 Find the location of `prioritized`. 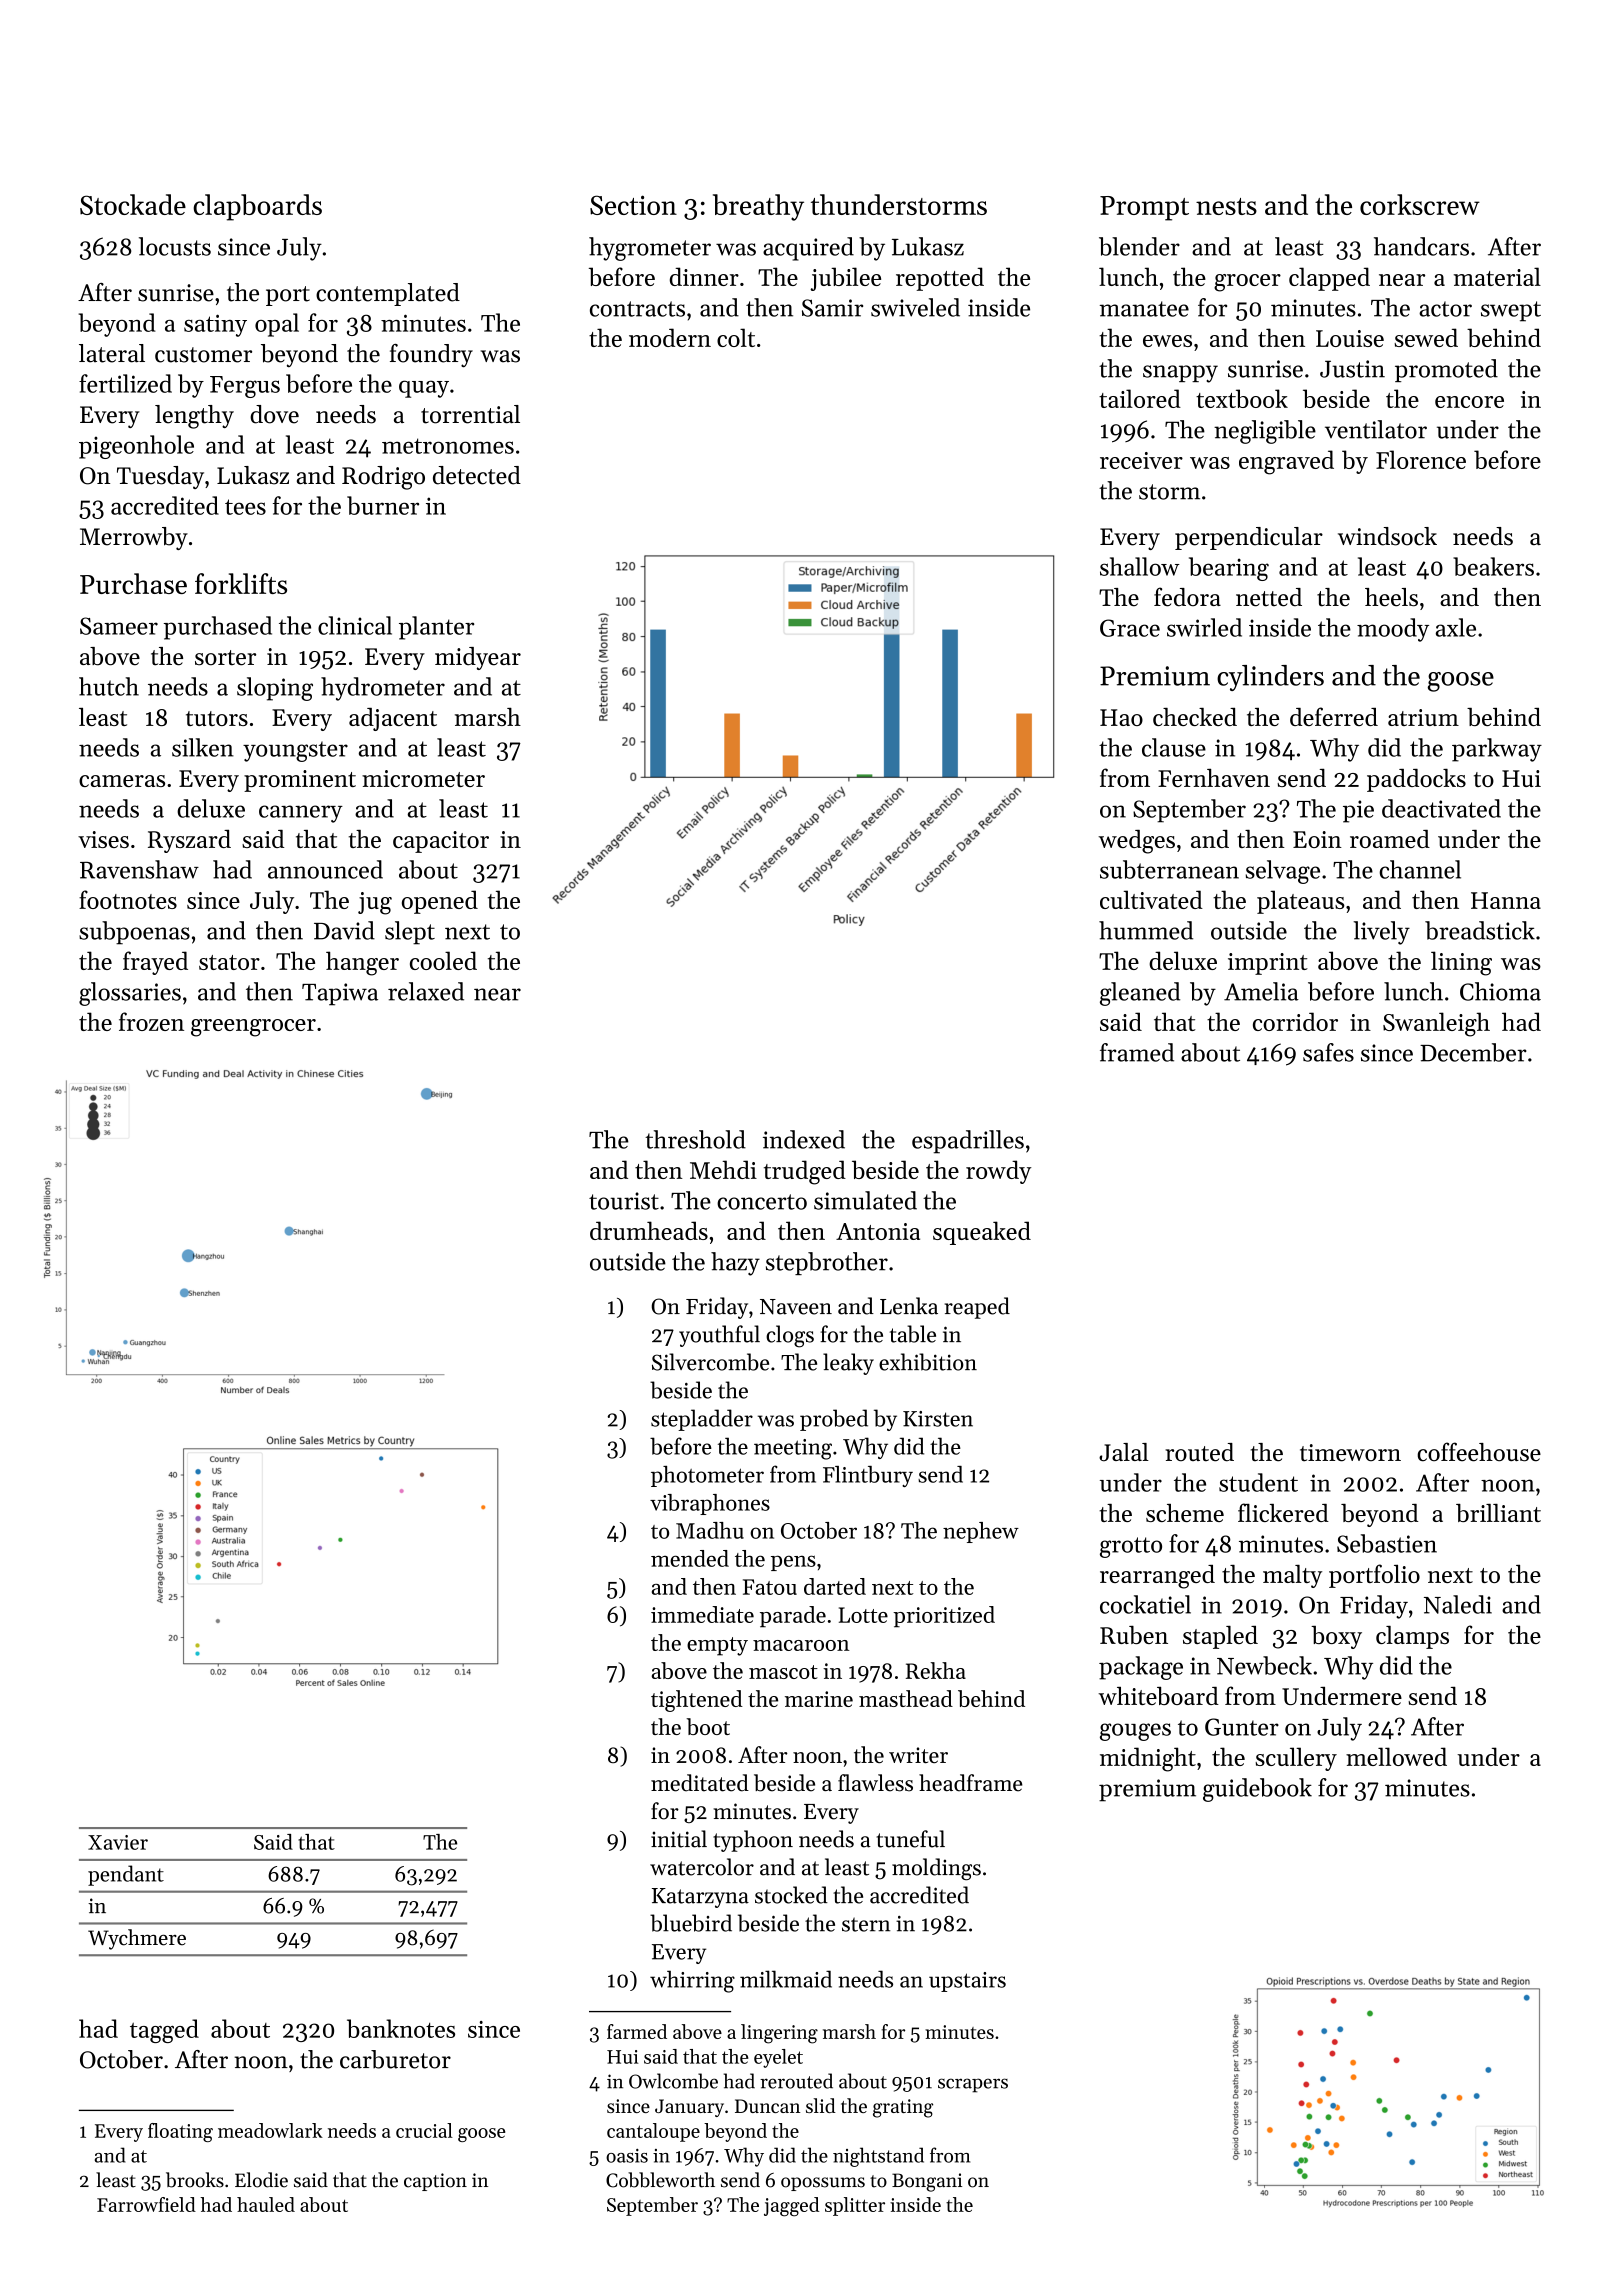

prioritized is located at coordinates (944, 1616).
